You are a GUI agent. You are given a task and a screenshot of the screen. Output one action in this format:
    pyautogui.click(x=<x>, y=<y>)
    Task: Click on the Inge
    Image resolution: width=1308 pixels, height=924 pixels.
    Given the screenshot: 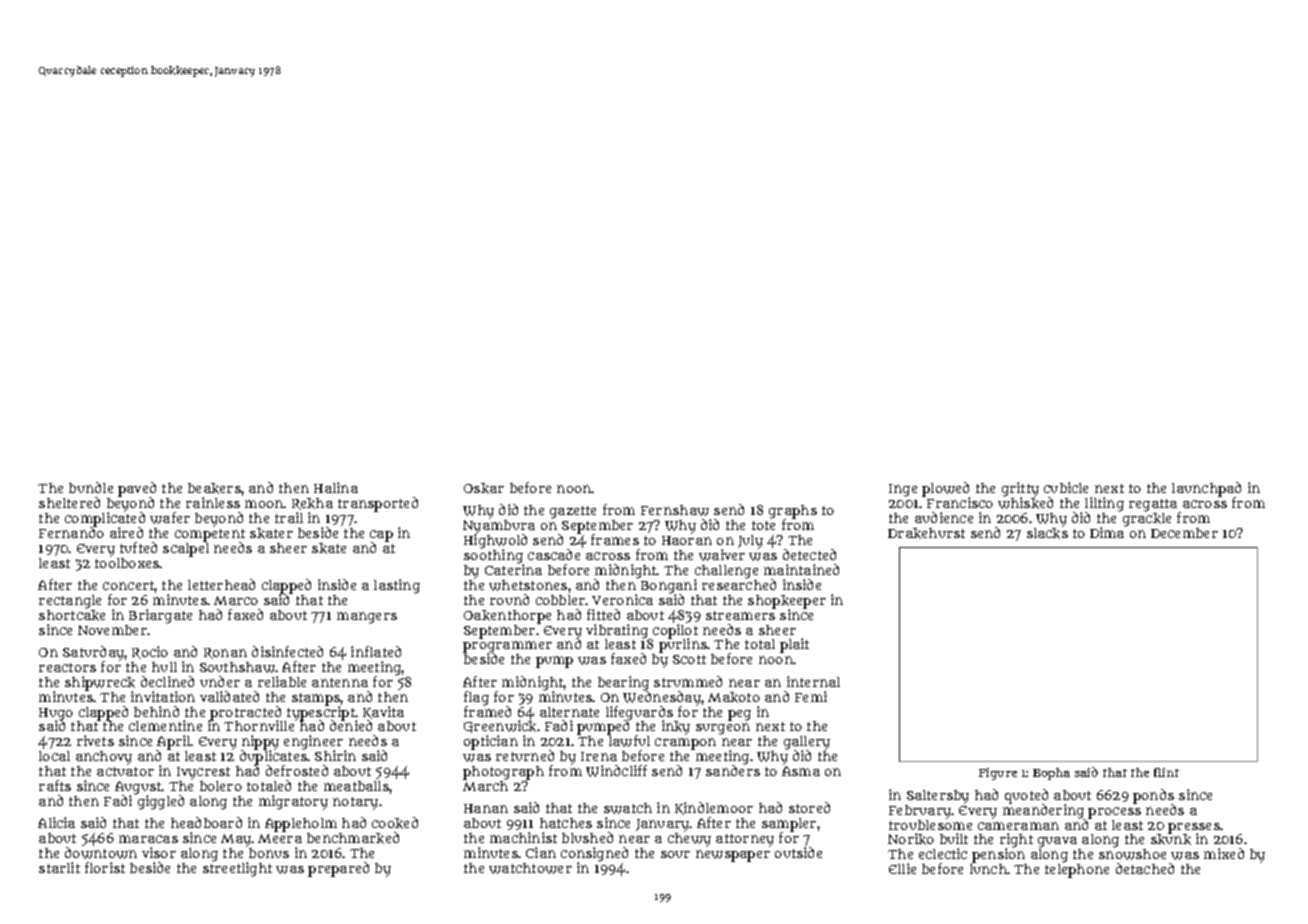 What is the action you would take?
    pyautogui.click(x=903, y=490)
